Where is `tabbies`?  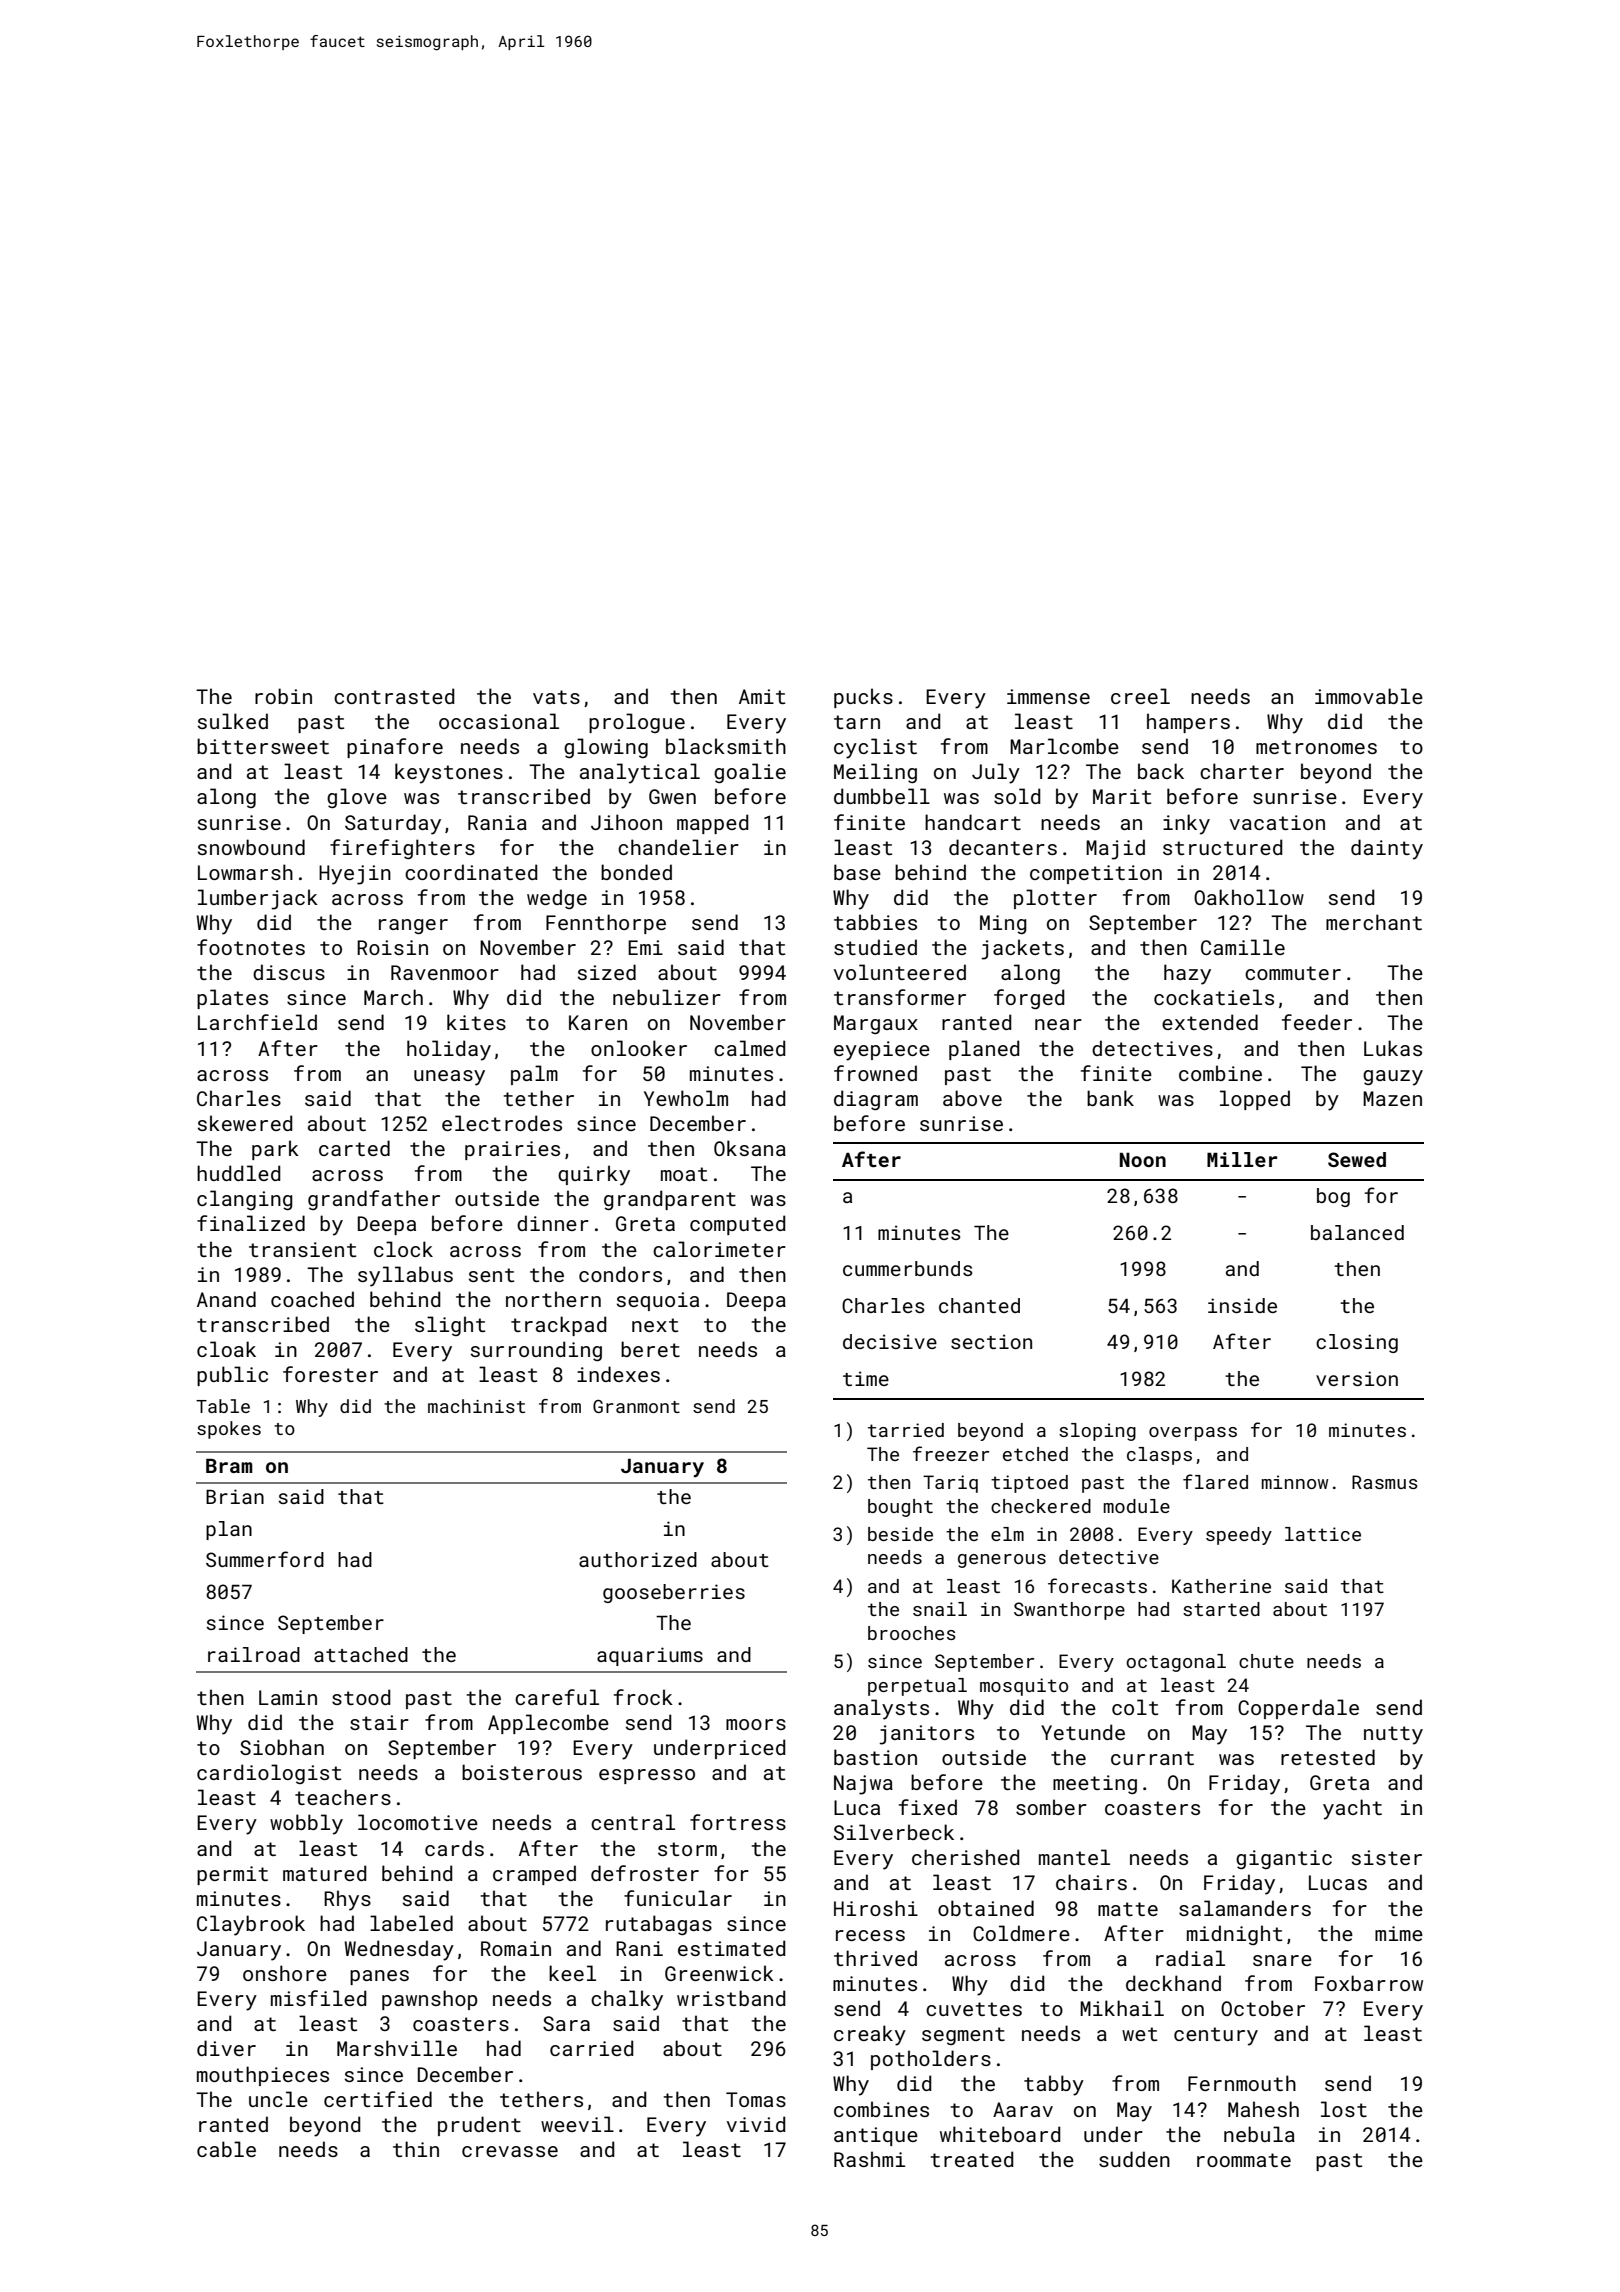 tabbies is located at coordinates (875, 922).
